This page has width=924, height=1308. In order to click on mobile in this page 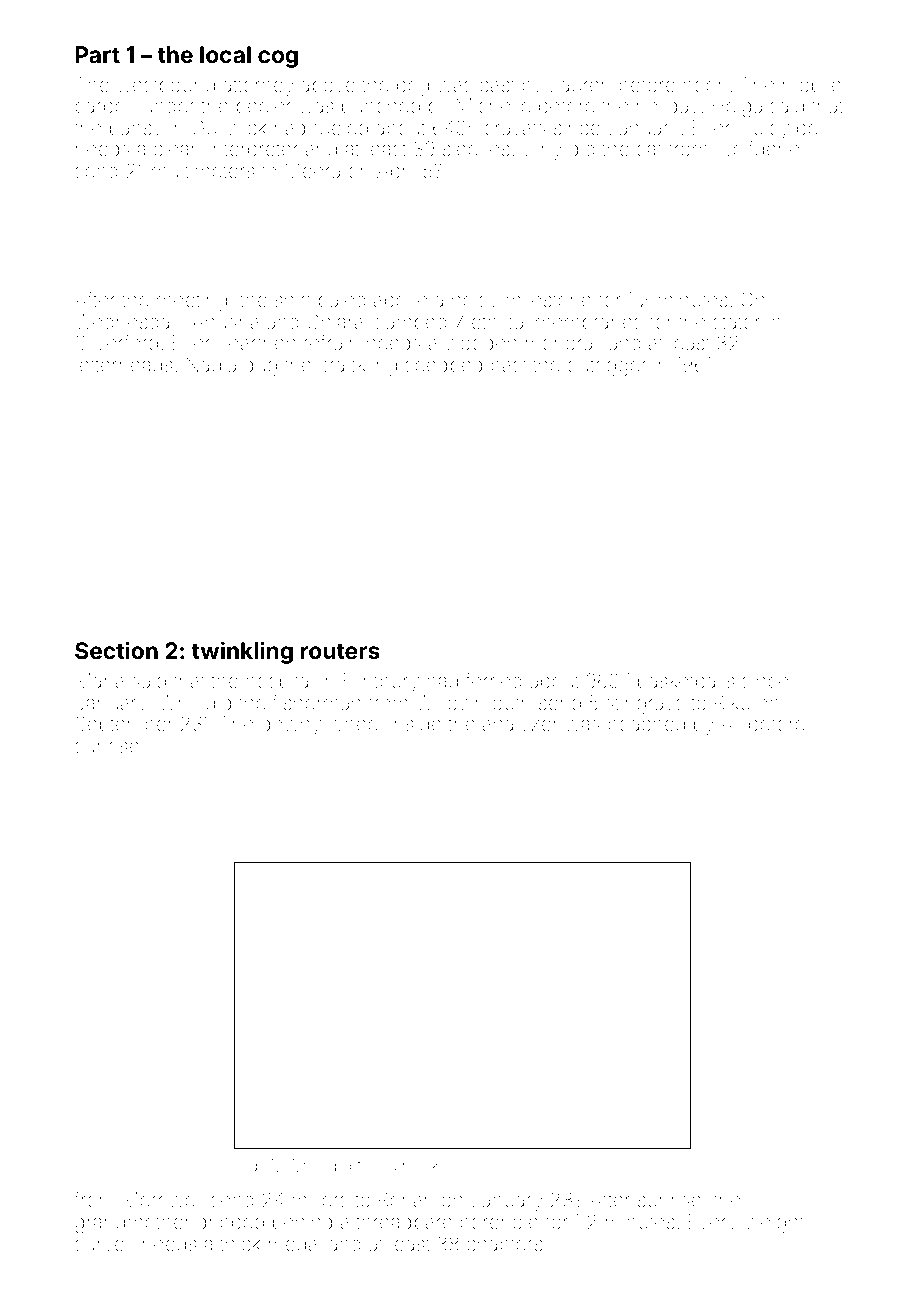, I will do `click(812, 84)`.
